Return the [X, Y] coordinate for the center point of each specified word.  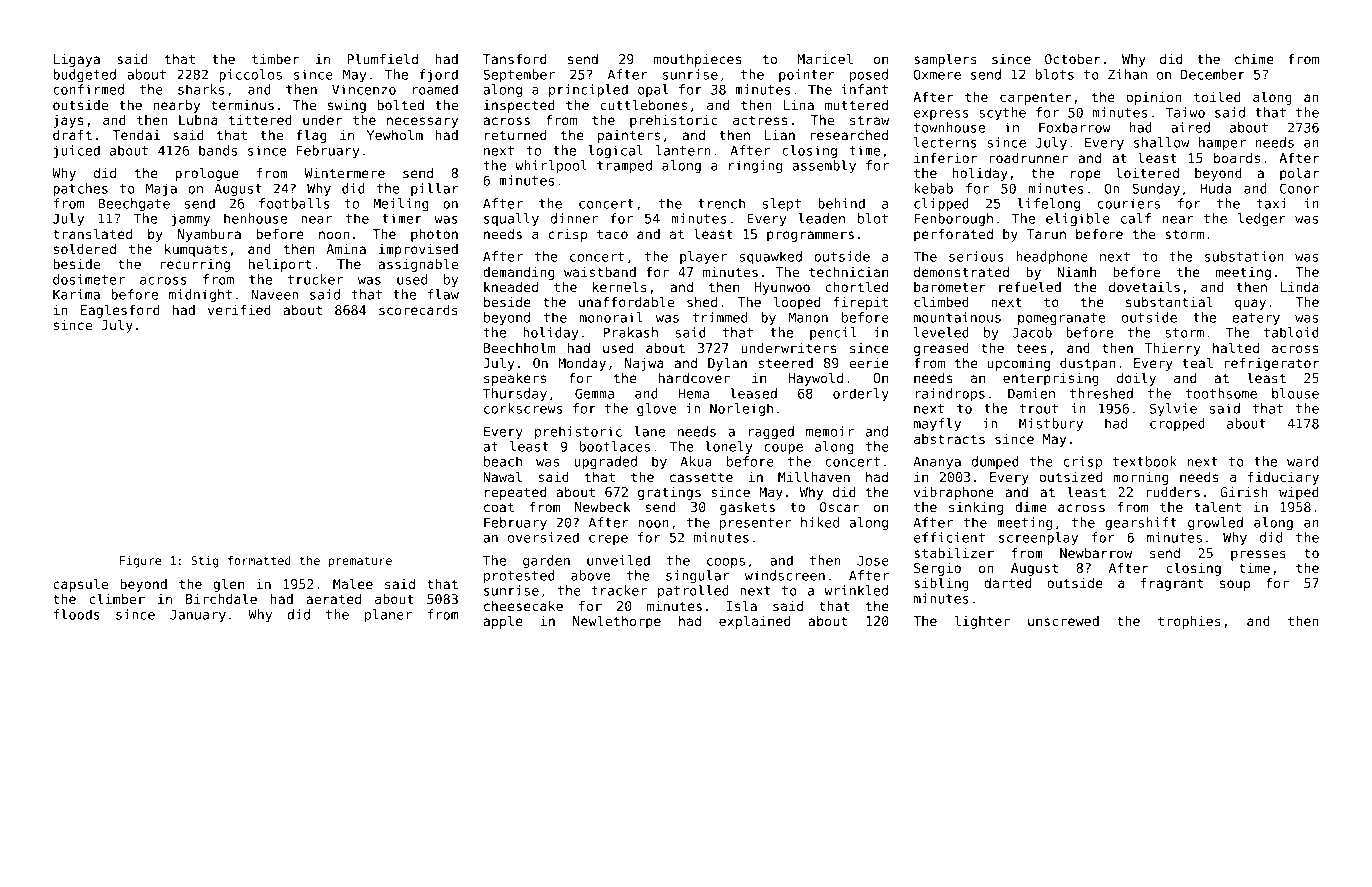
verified [239, 310]
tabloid [1291, 332]
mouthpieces [697, 60]
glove [657, 410]
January [198, 616]
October [1073, 59]
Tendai [136, 135]
